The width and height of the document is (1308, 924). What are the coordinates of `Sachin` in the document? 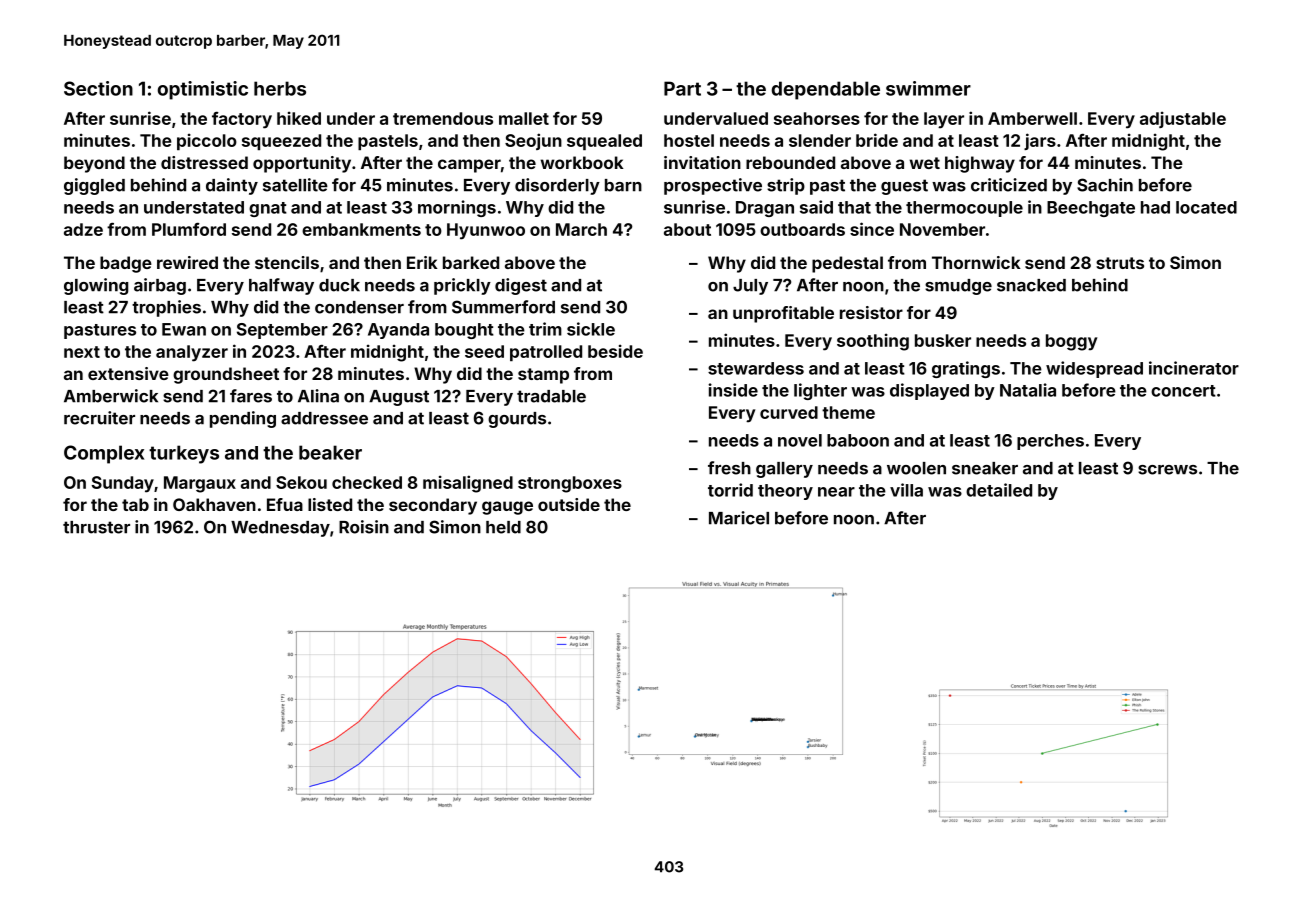 It's located at (1105, 185).
